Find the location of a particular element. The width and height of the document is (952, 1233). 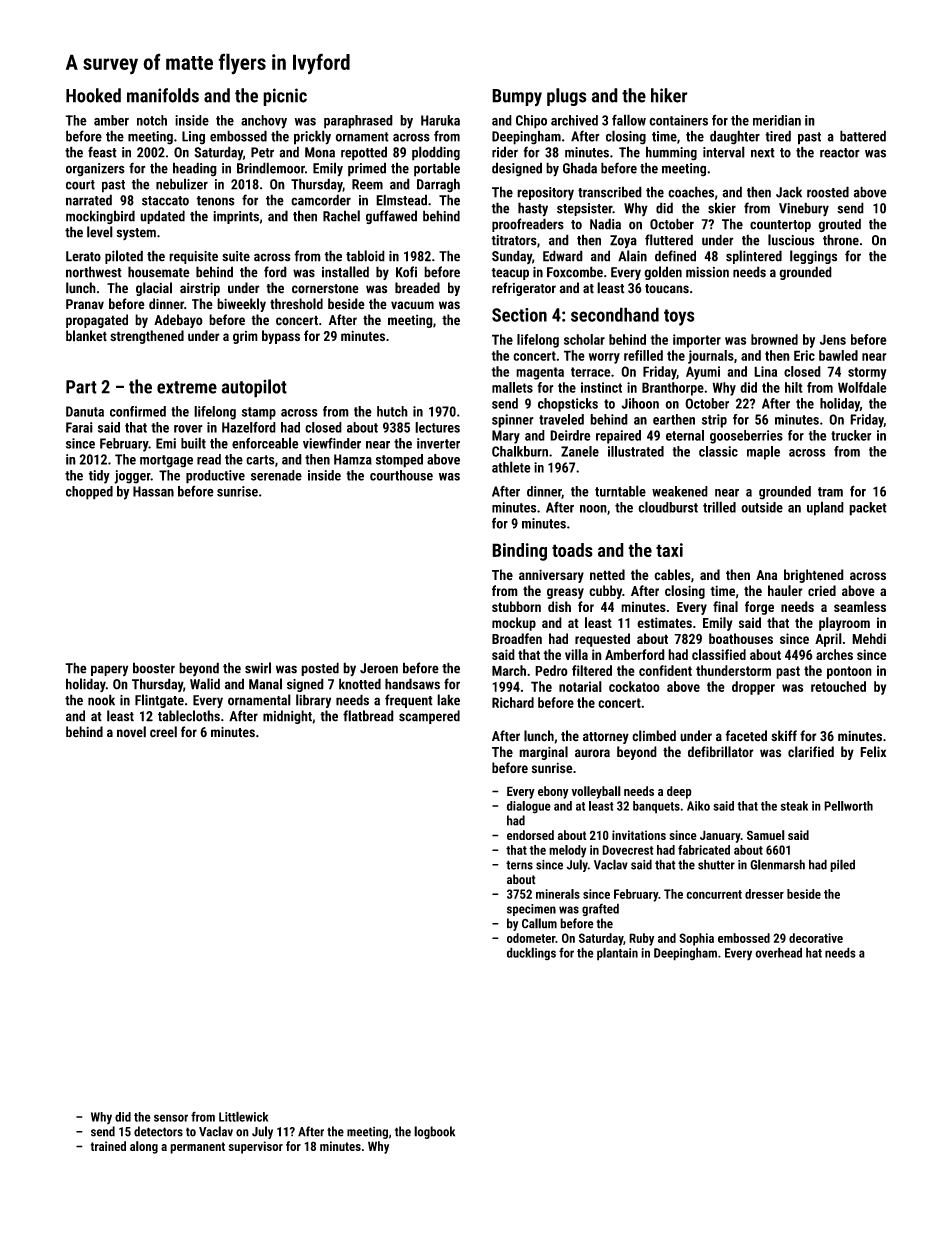

Binding is located at coordinates (519, 552).
